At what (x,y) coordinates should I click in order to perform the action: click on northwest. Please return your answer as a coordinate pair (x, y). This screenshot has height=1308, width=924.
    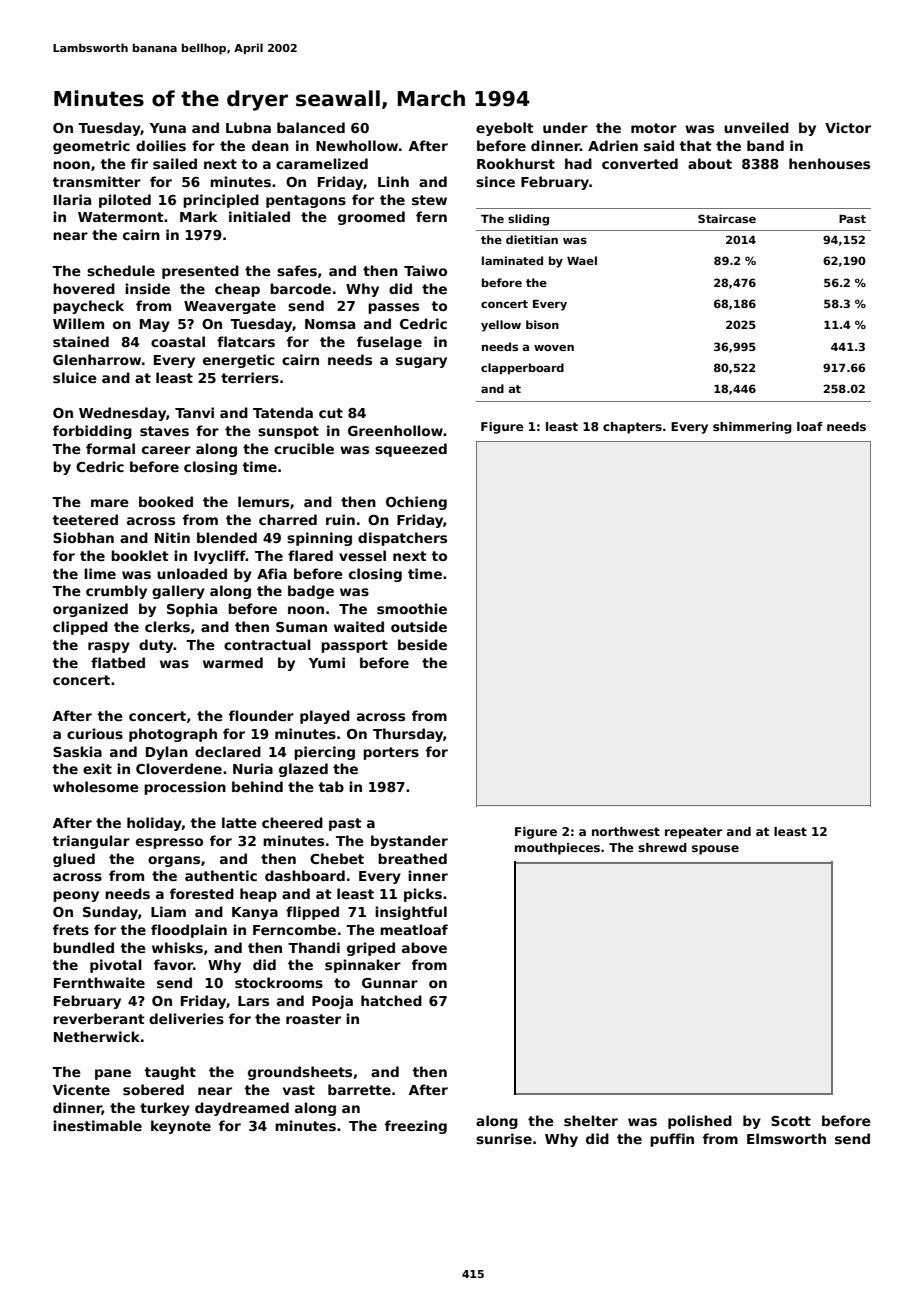
    Looking at the image, I should click on (626, 831).
